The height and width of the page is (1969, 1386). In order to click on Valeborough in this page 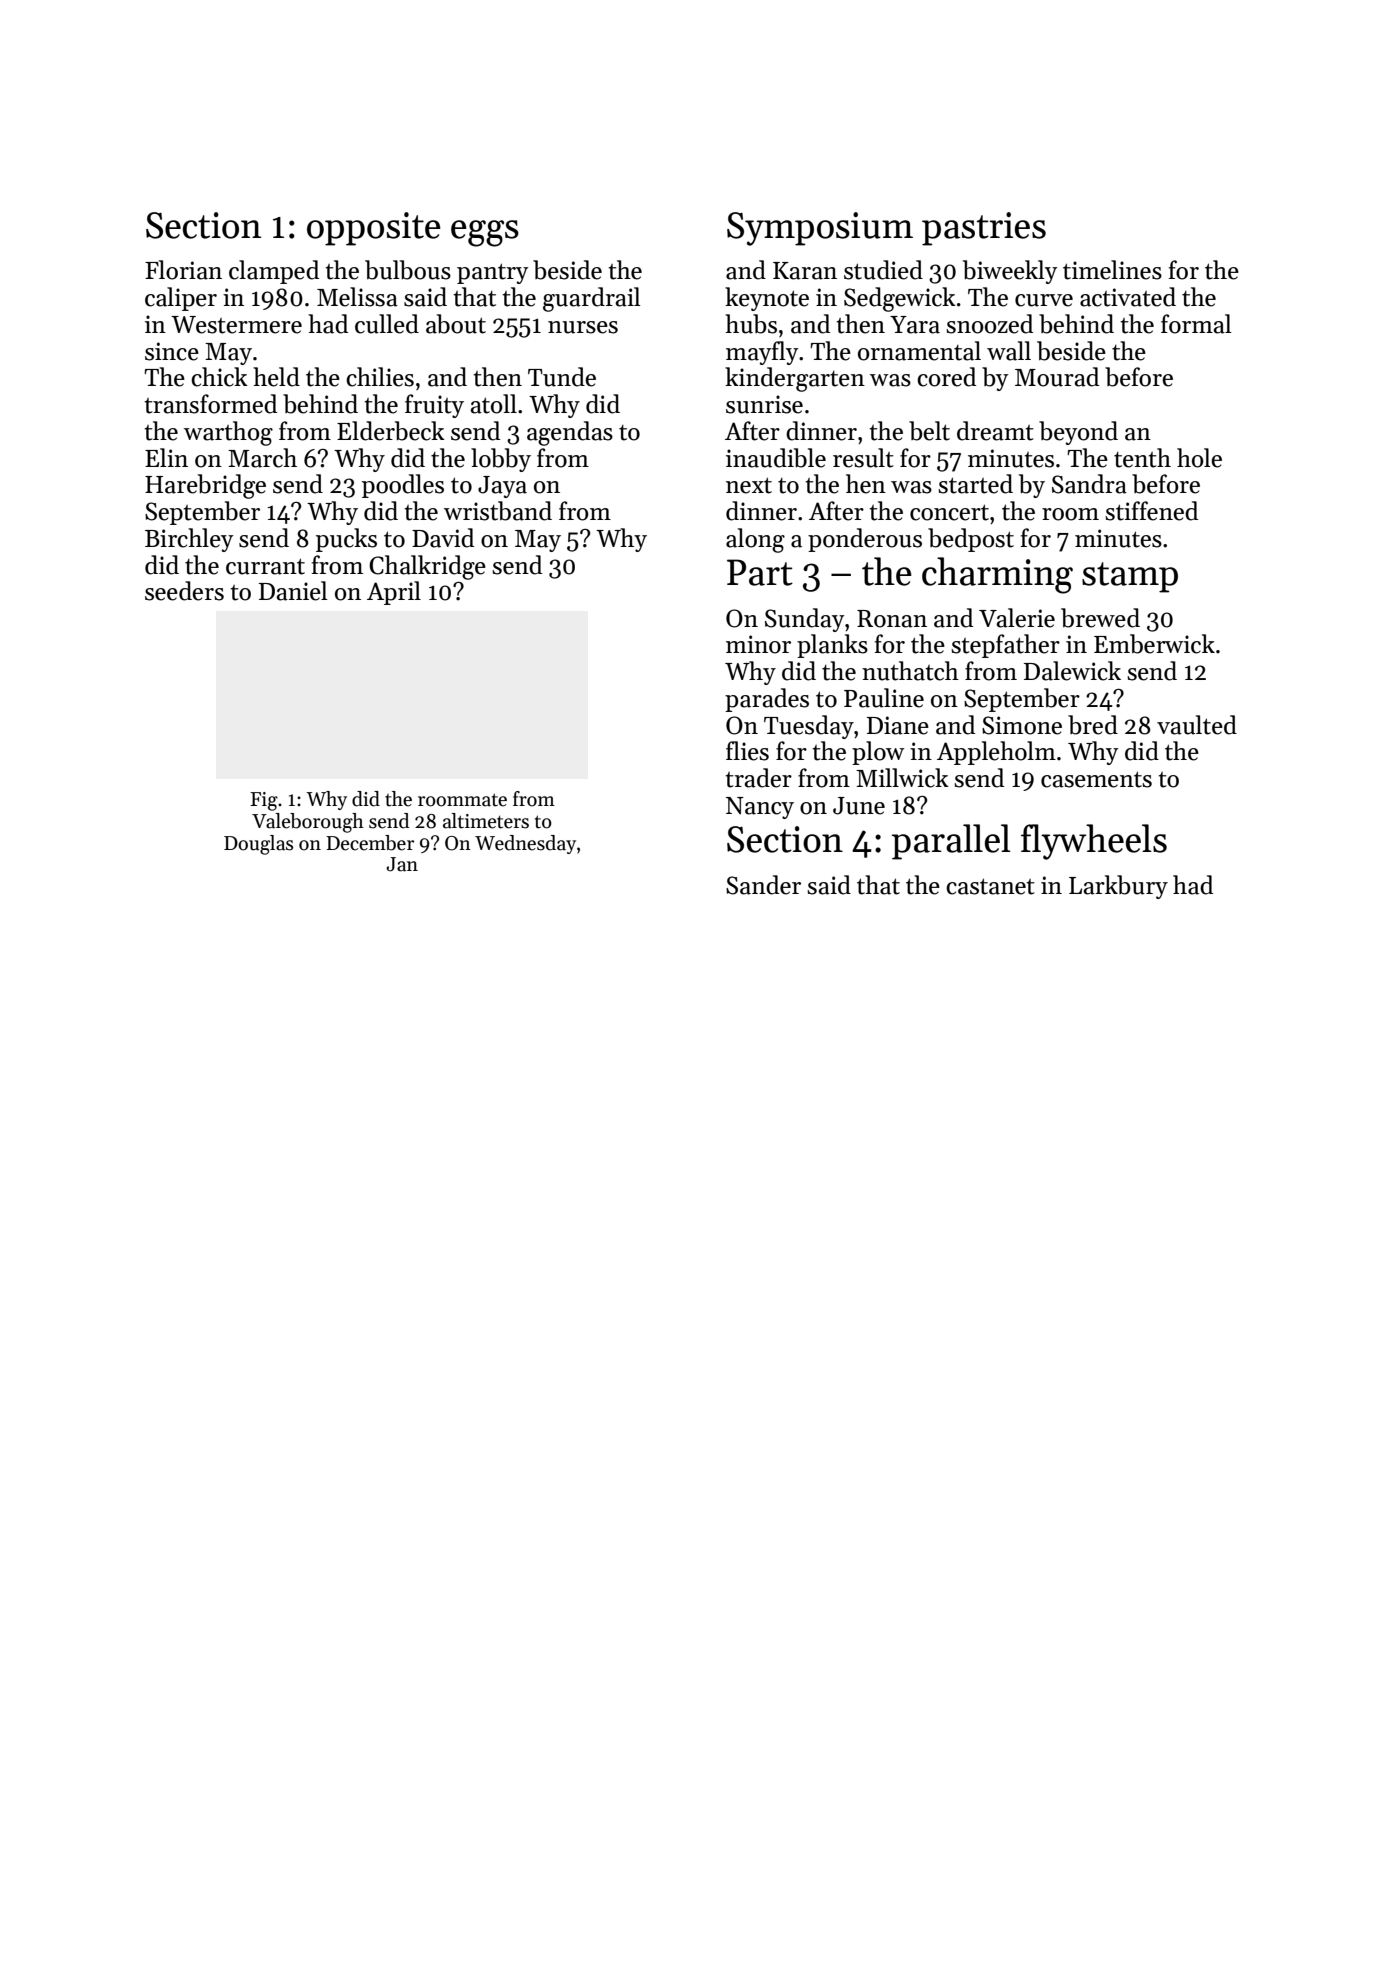, I will do `click(308, 823)`.
